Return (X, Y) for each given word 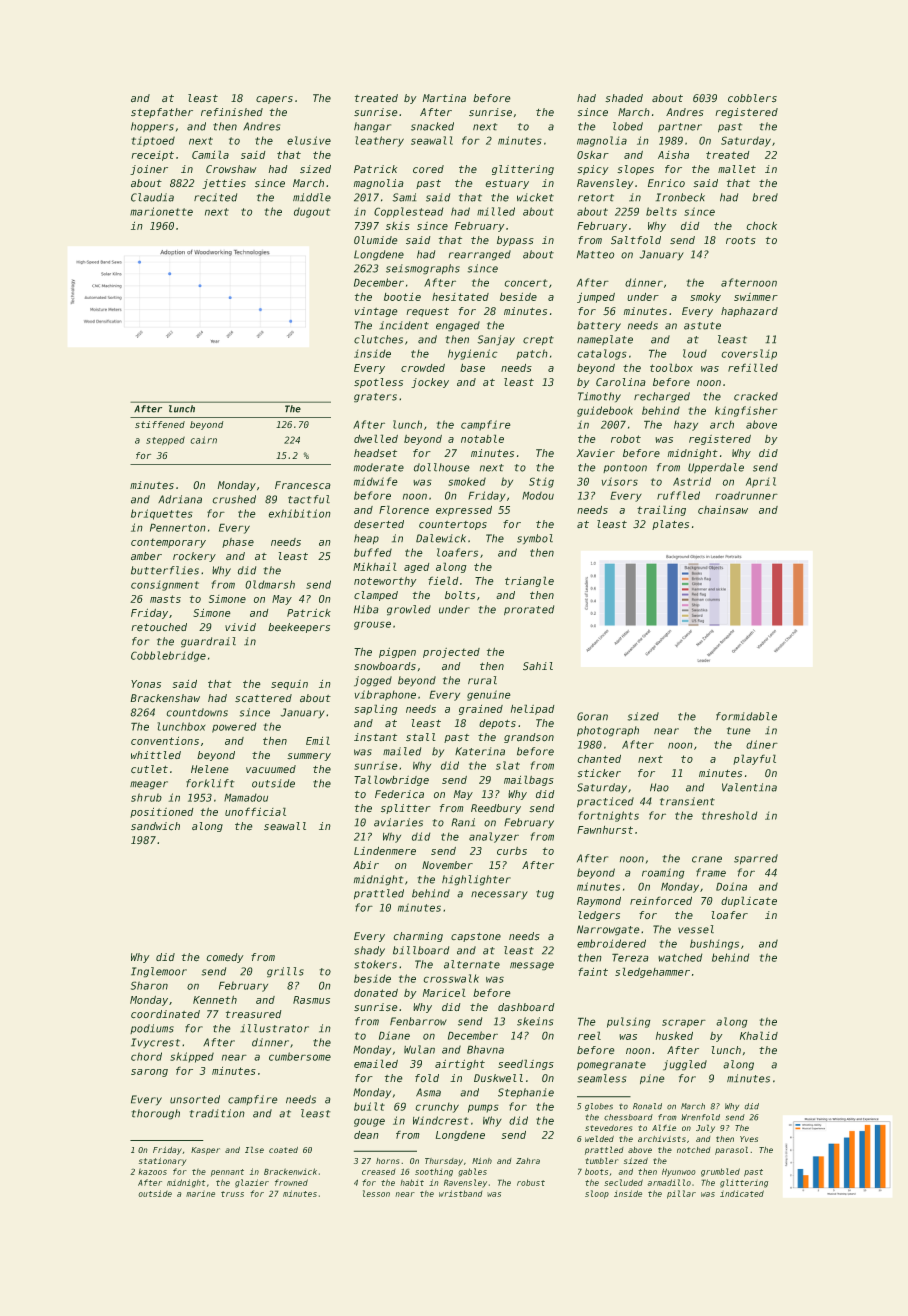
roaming (663, 873)
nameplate (605, 340)
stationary (162, 1162)
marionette (161, 211)
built (369, 1106)
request (428, 312)
